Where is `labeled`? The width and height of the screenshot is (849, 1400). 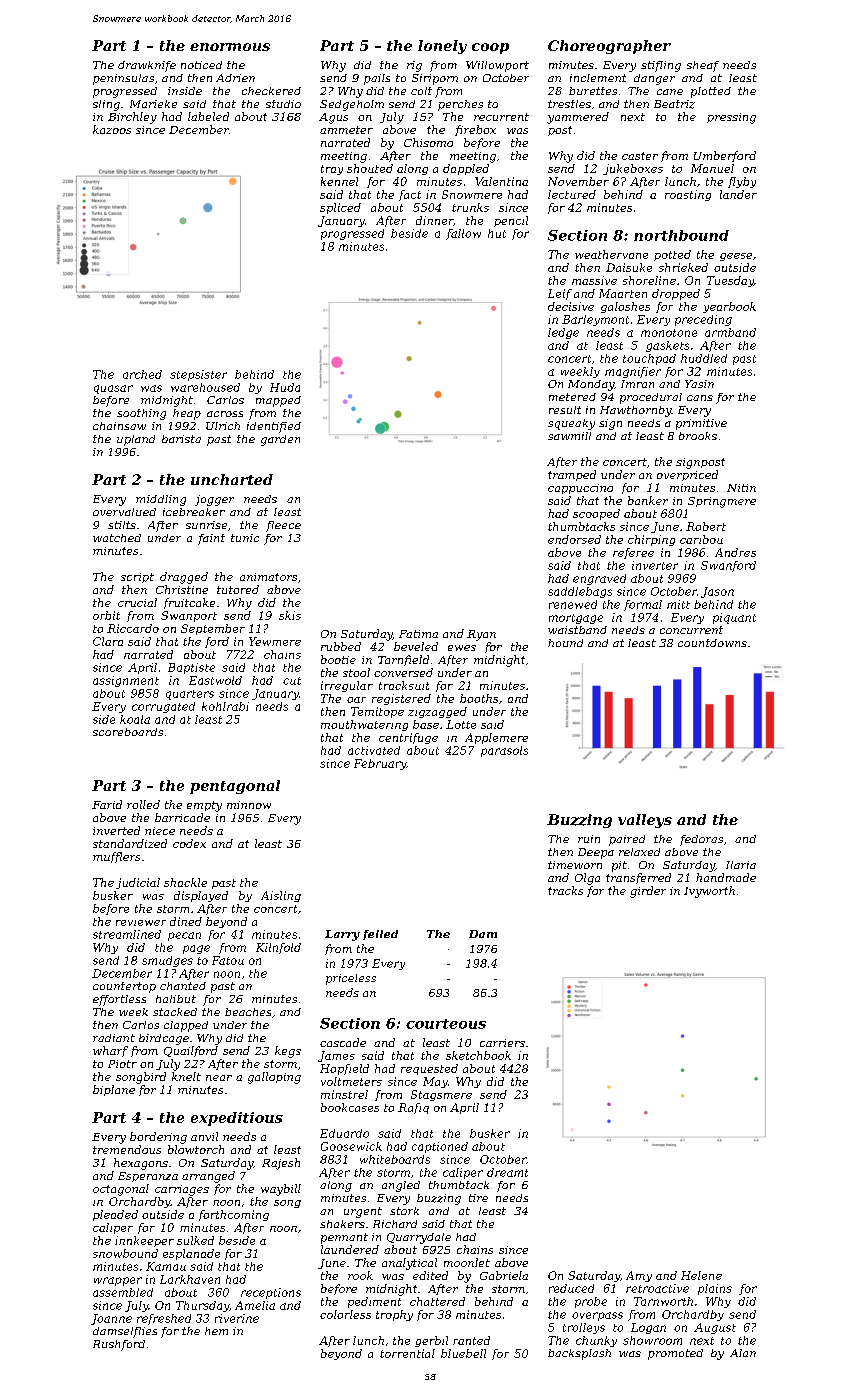
labeled is located at coordinates (208, 116).
